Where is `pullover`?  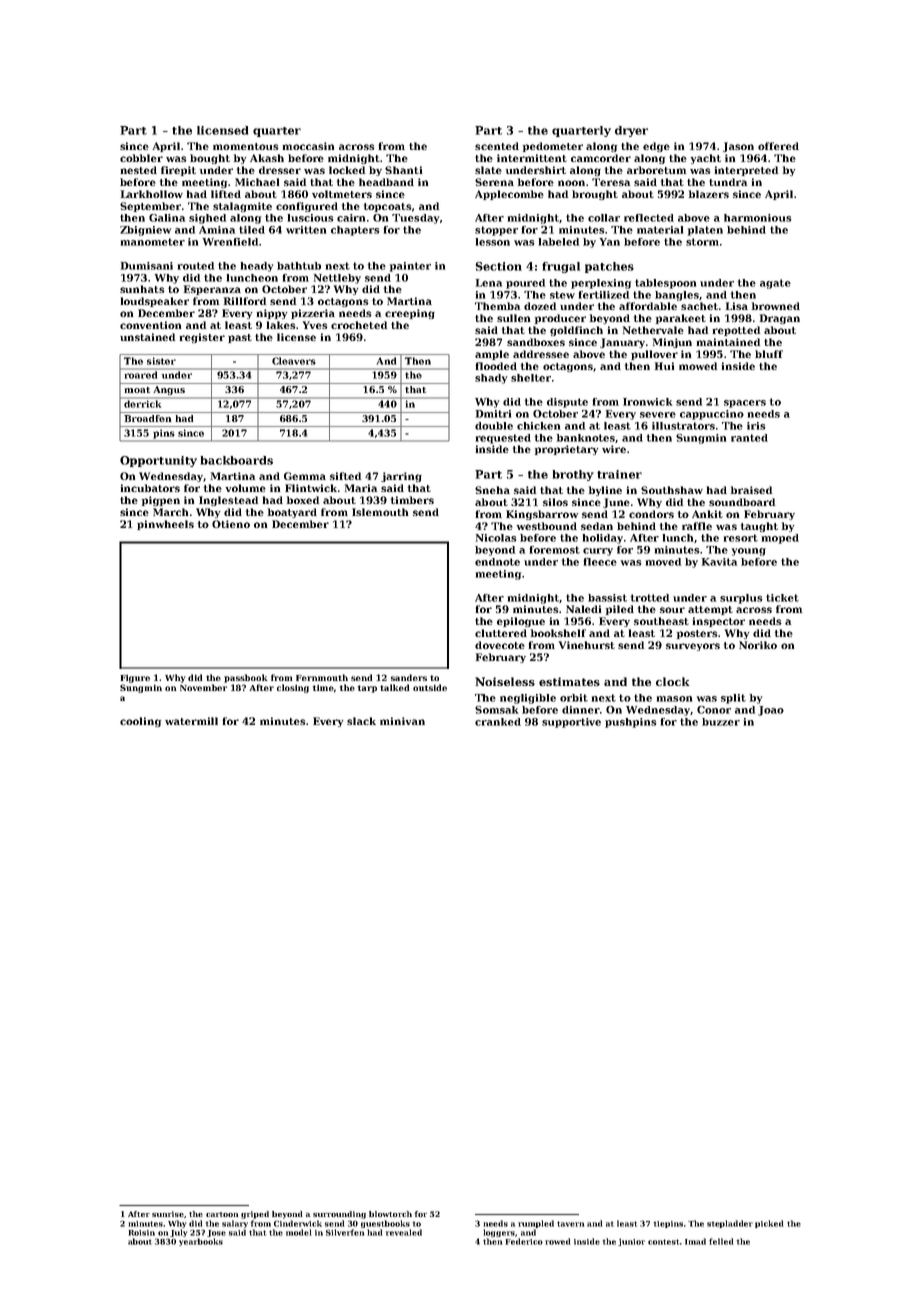
pullover is located at coordinates (654, 355).
